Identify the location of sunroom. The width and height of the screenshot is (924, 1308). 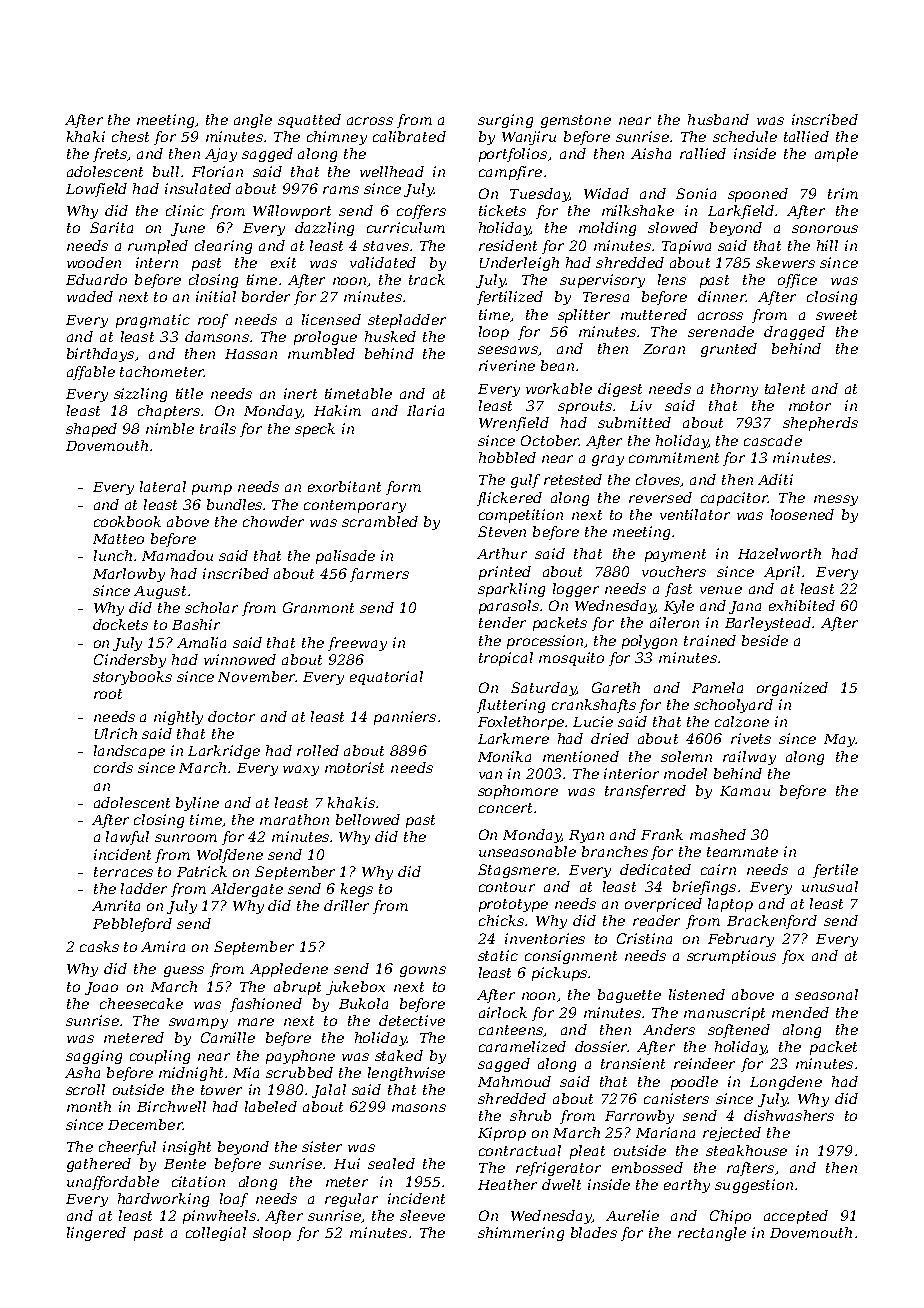
(186, 838).
